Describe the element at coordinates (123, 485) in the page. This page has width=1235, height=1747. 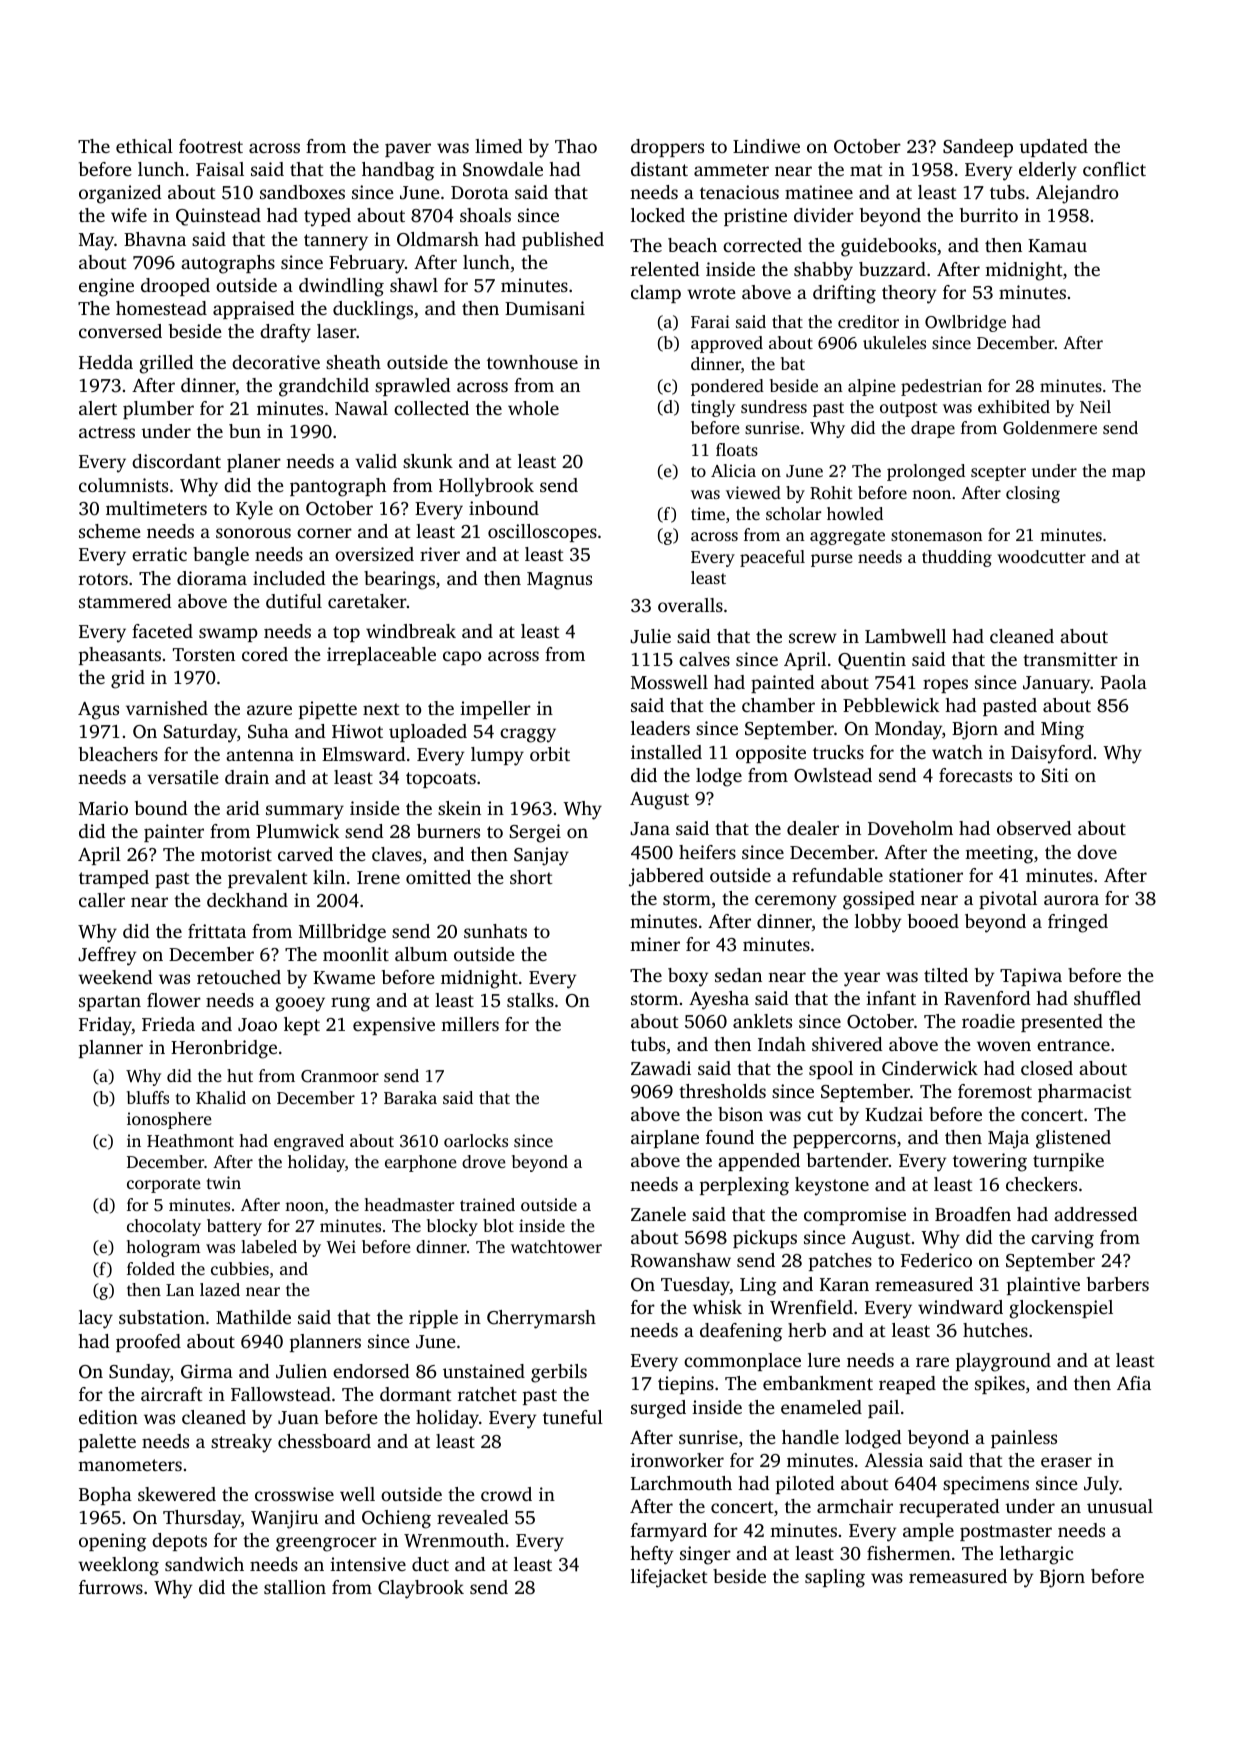
I see `columnists` at that location.
